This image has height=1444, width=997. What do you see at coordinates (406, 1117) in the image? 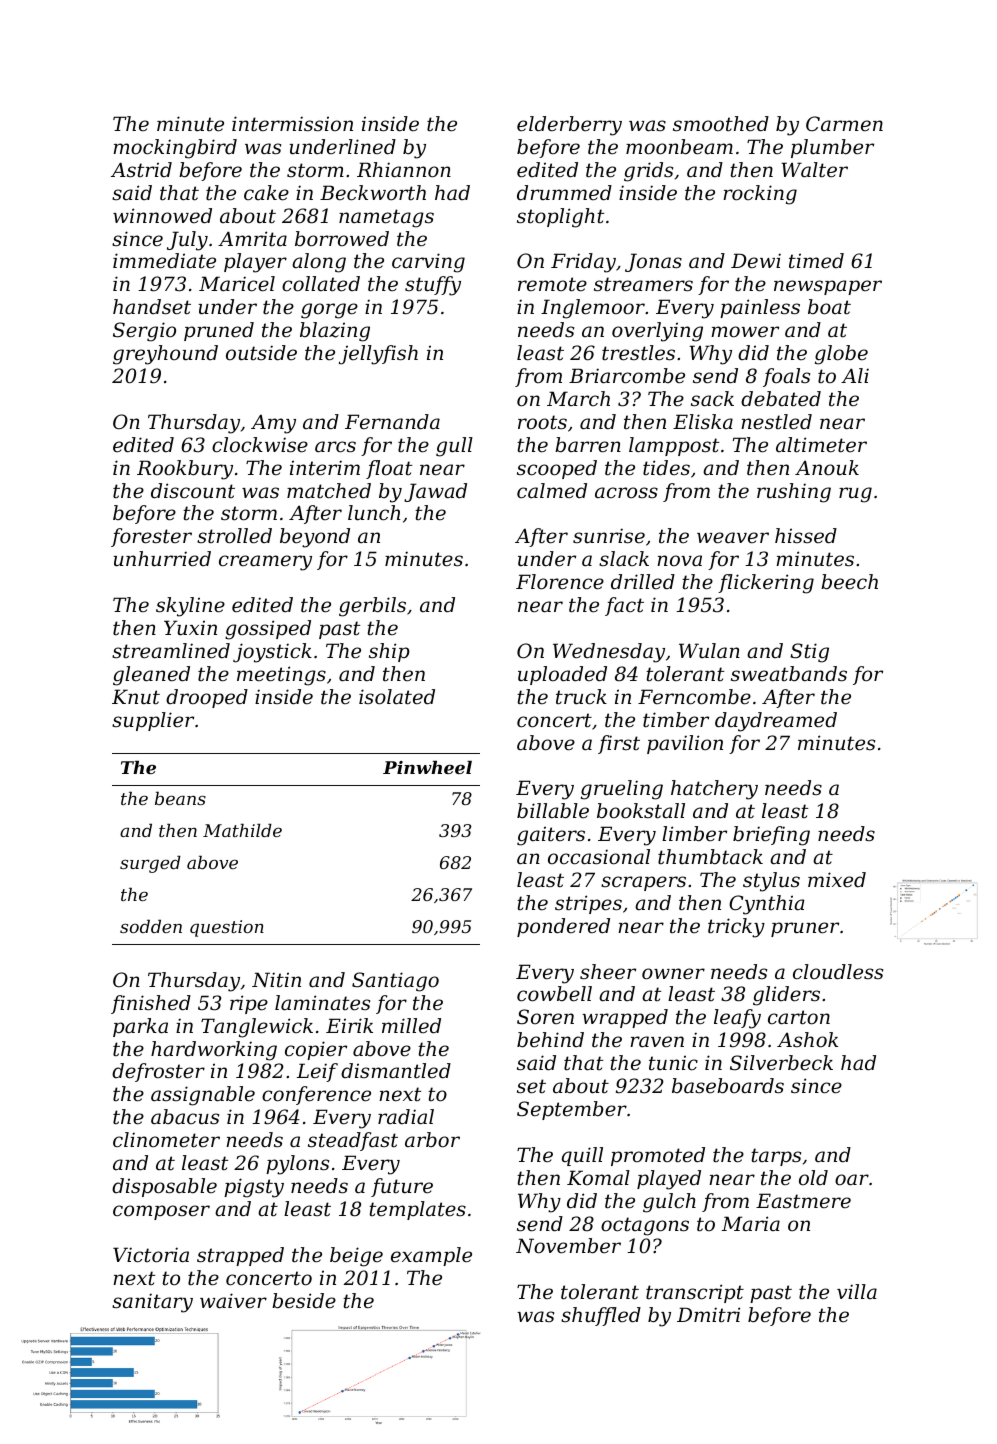
I see `radial` at bounding box center [406, 1117].
